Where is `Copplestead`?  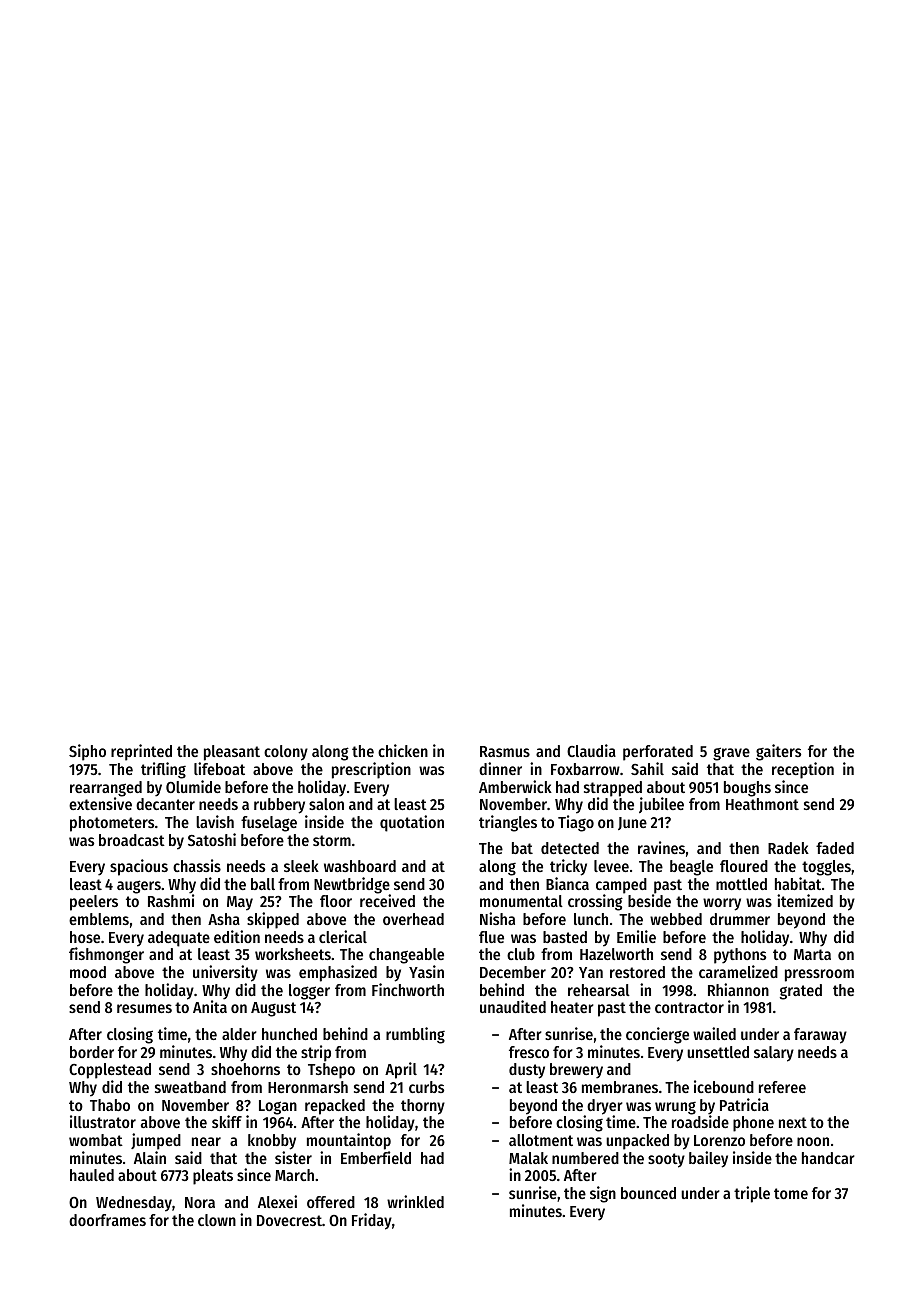
Copplestead is located at coordinates (110, 1071).
